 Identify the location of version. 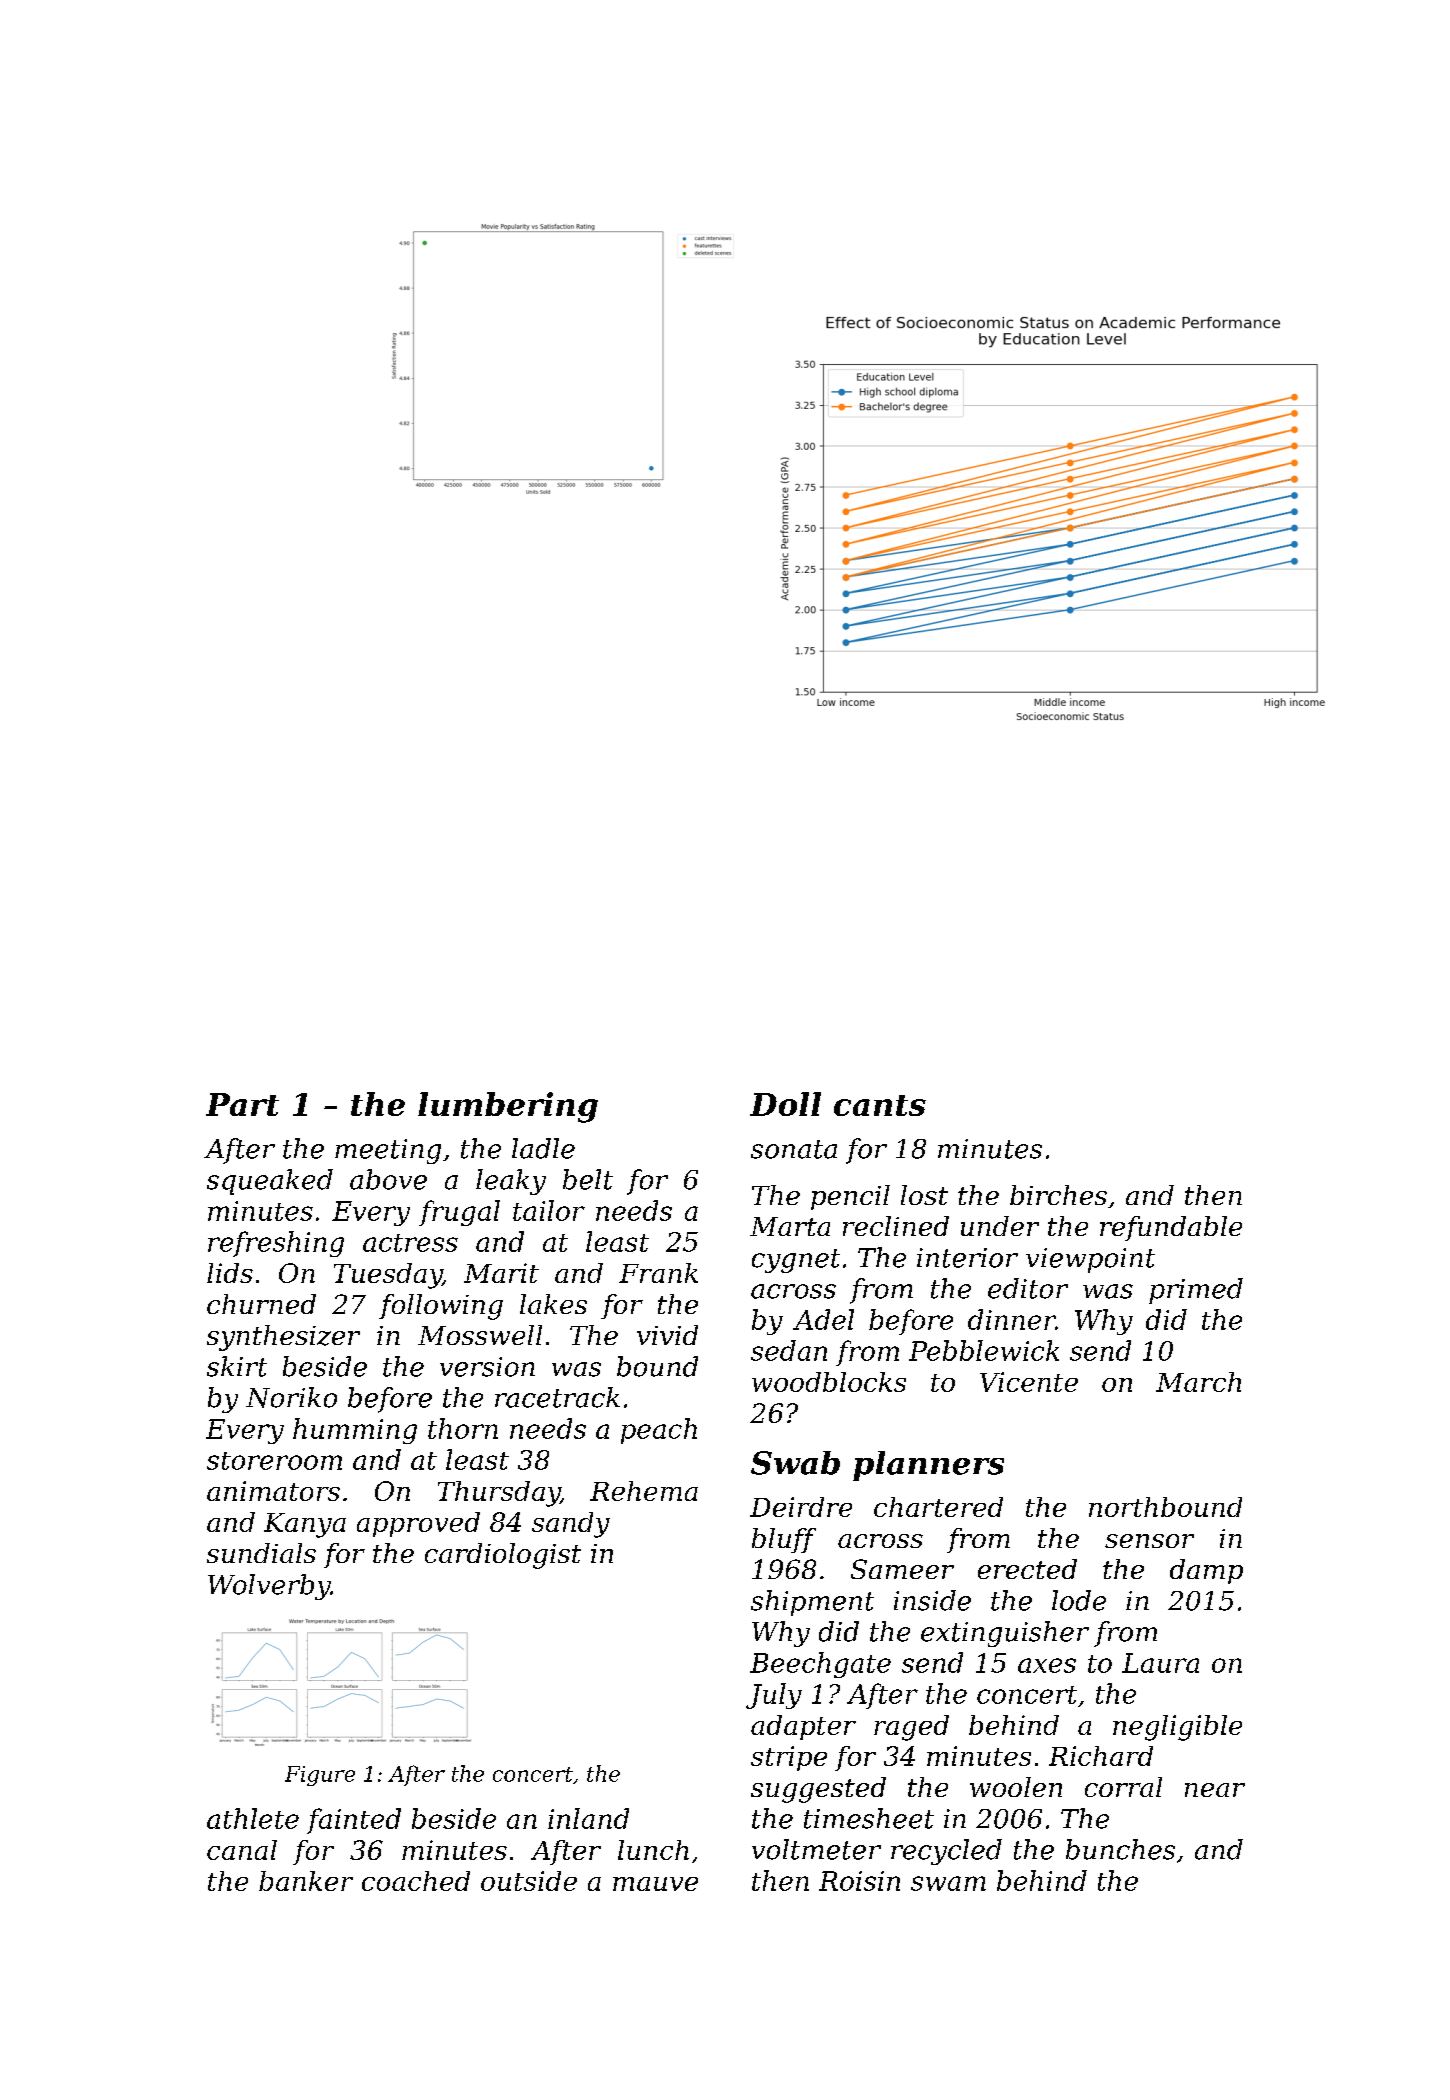
(487, 1367).
